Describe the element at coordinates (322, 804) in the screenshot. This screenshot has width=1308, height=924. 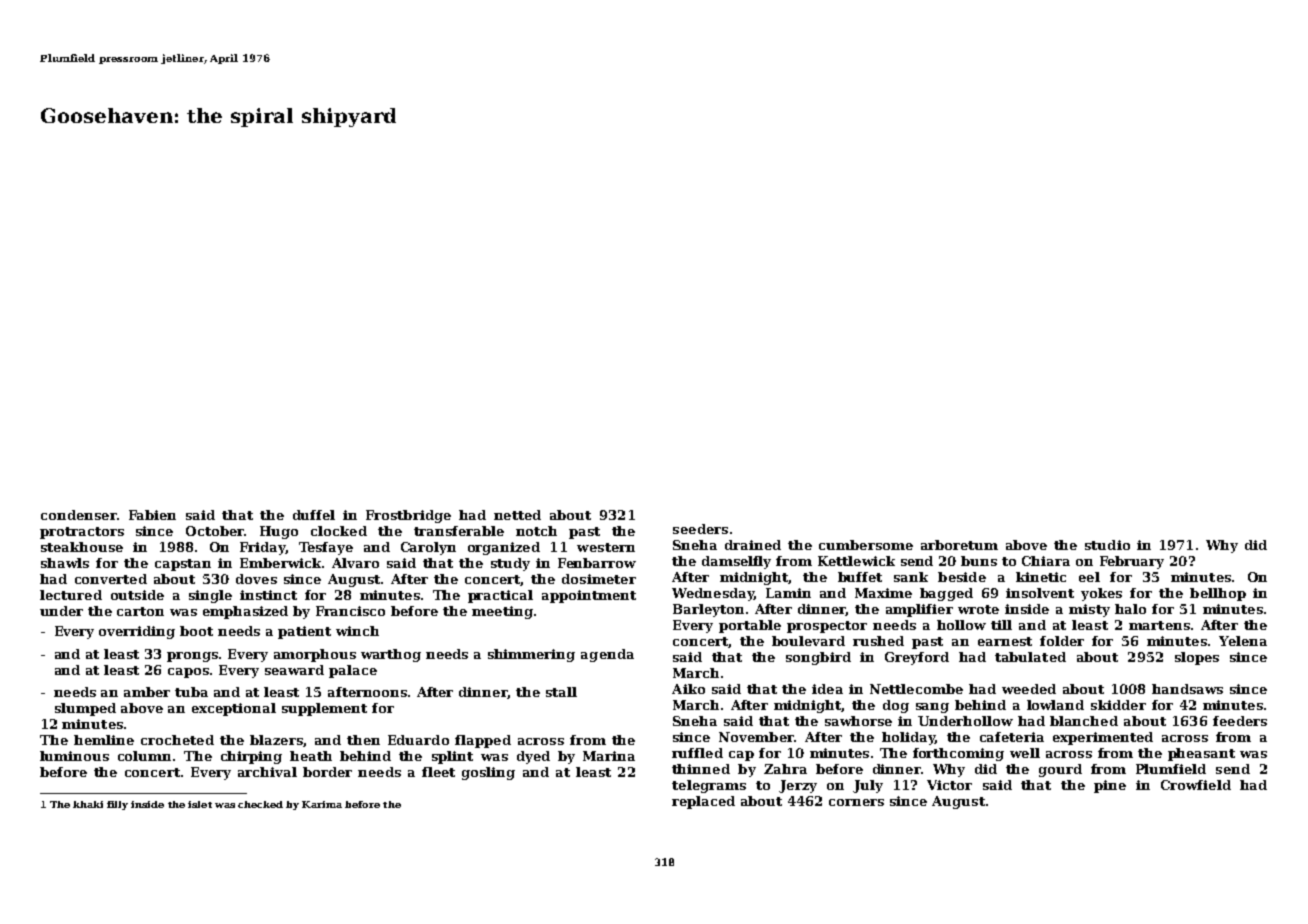
I see `Karima` at that location.
